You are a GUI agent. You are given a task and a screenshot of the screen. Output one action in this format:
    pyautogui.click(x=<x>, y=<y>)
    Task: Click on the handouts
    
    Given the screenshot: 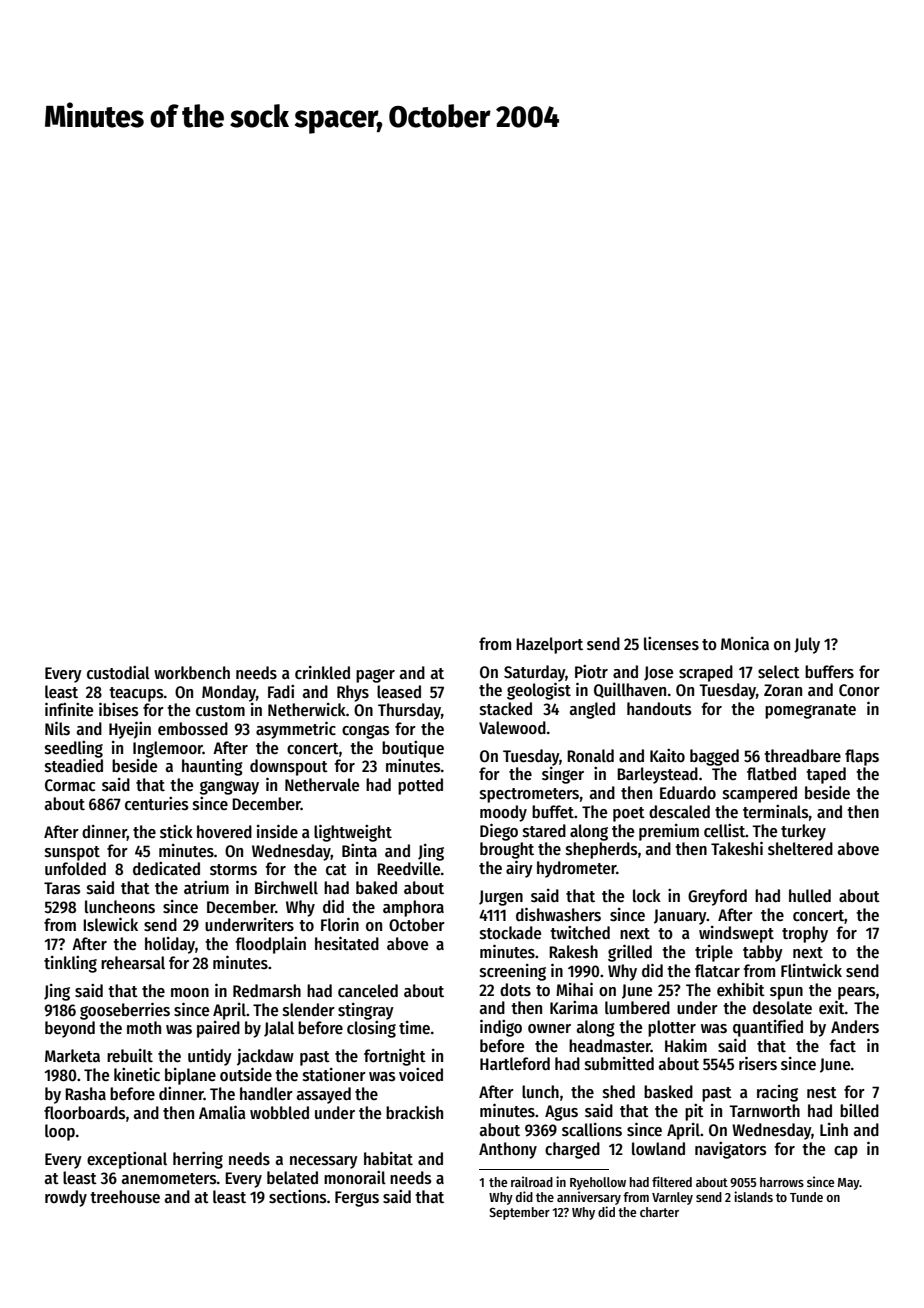 What is the action you would take?
    pyautogui.click(x=659, y=709)
